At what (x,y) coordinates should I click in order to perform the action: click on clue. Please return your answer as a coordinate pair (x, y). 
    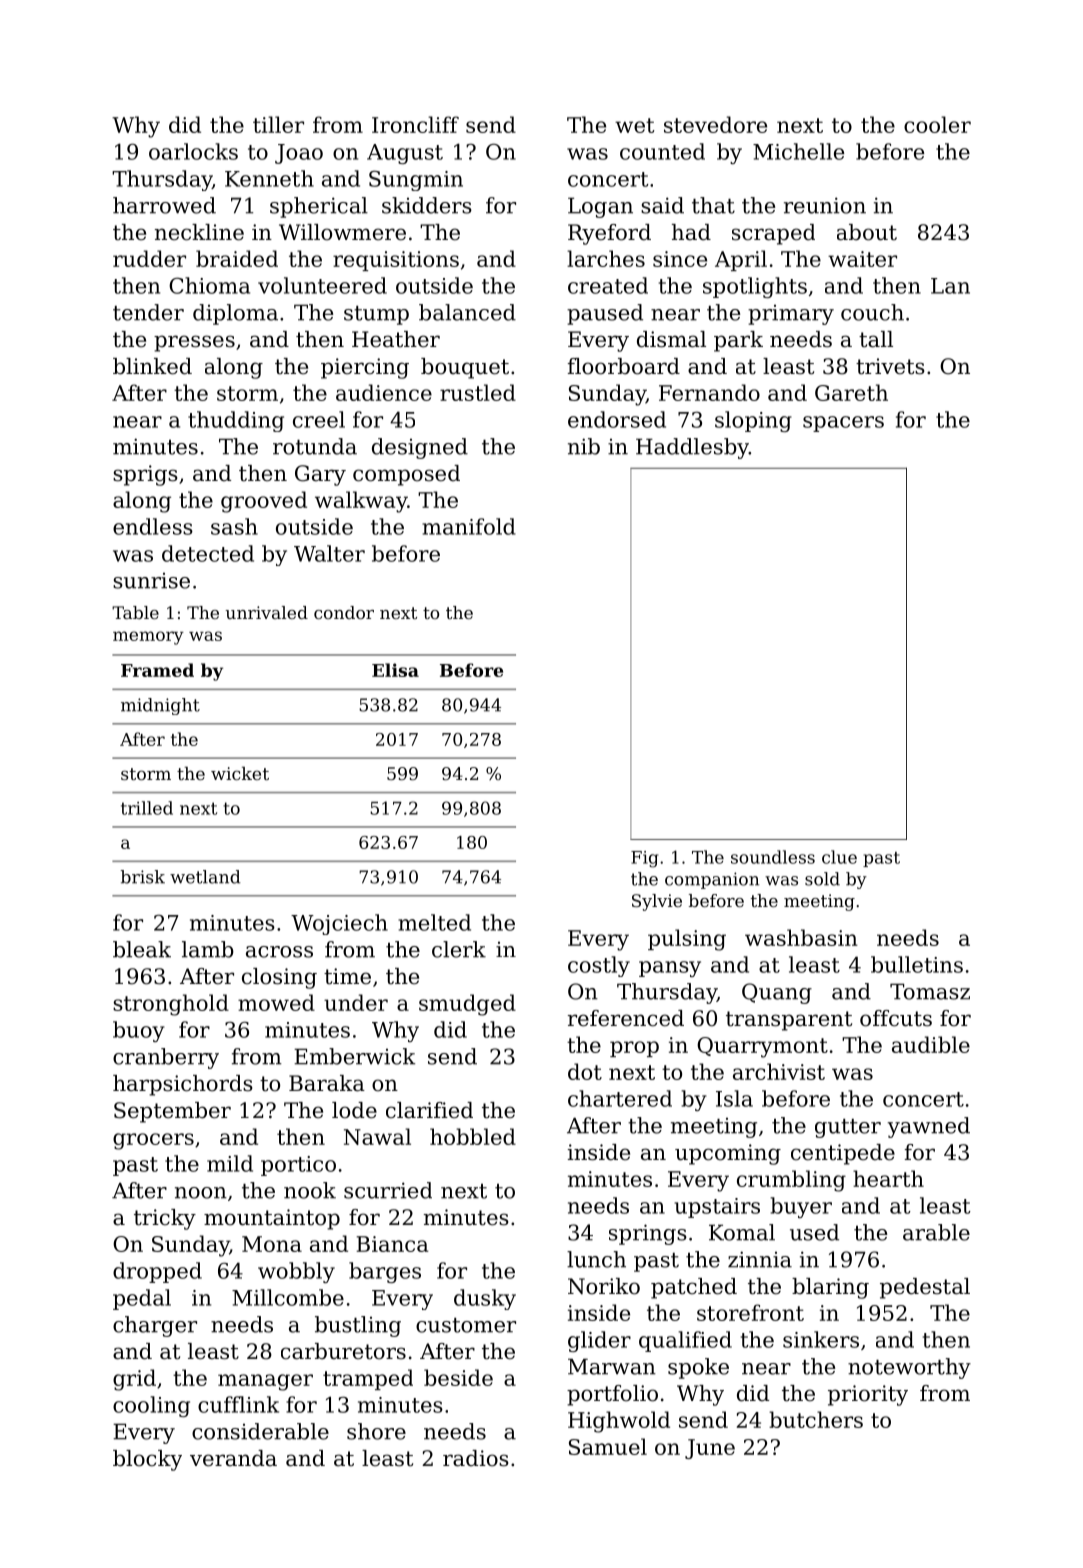
    Looking at the image, I should click on (839, 857).
